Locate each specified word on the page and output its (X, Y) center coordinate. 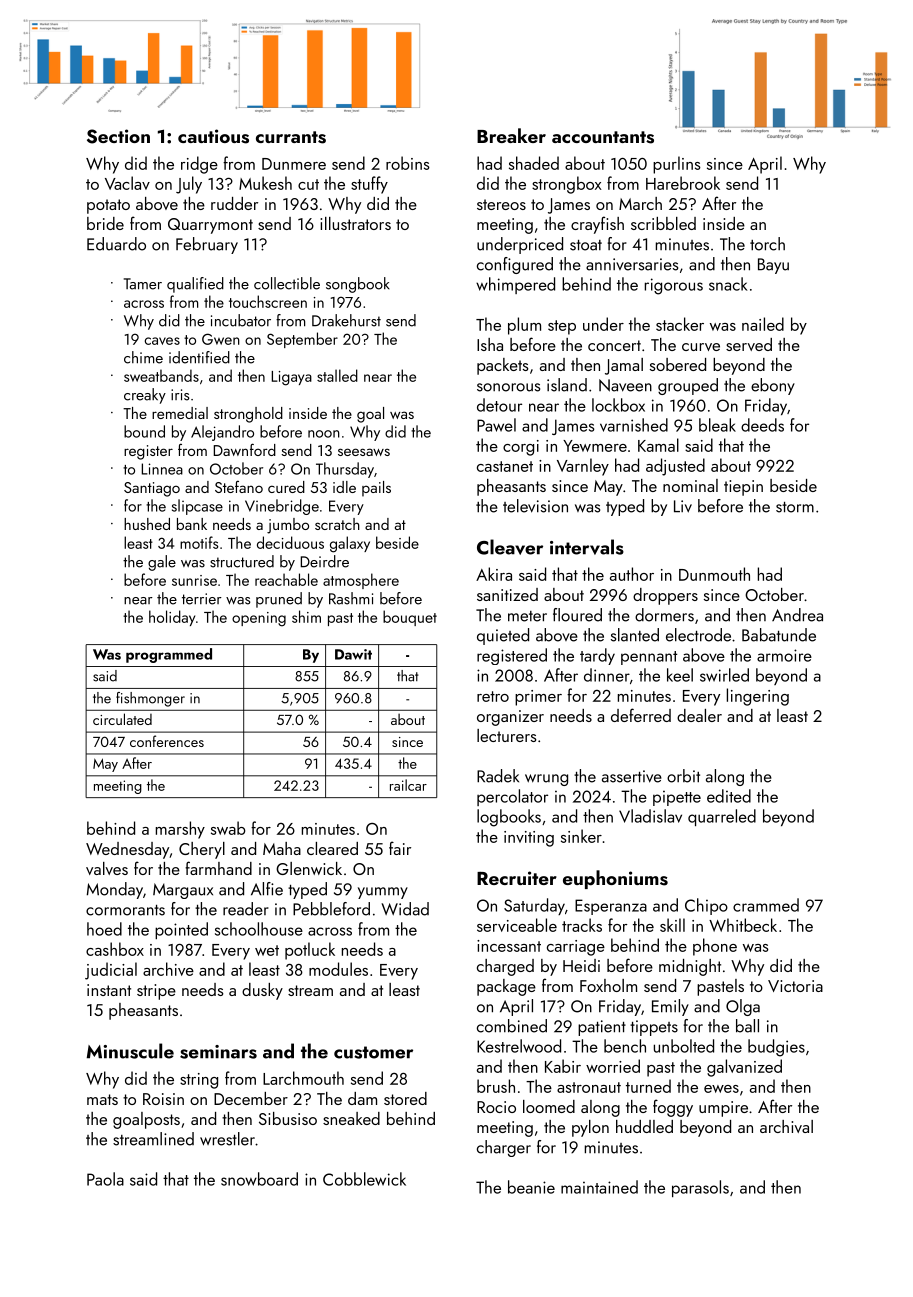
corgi (521, 448)
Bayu (773, 266)
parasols (700, 1188)
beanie (531, 1187)
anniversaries (632, 264)
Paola (105, 1179)
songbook (358, 285)
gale (162, 563)
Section (118, 136)
